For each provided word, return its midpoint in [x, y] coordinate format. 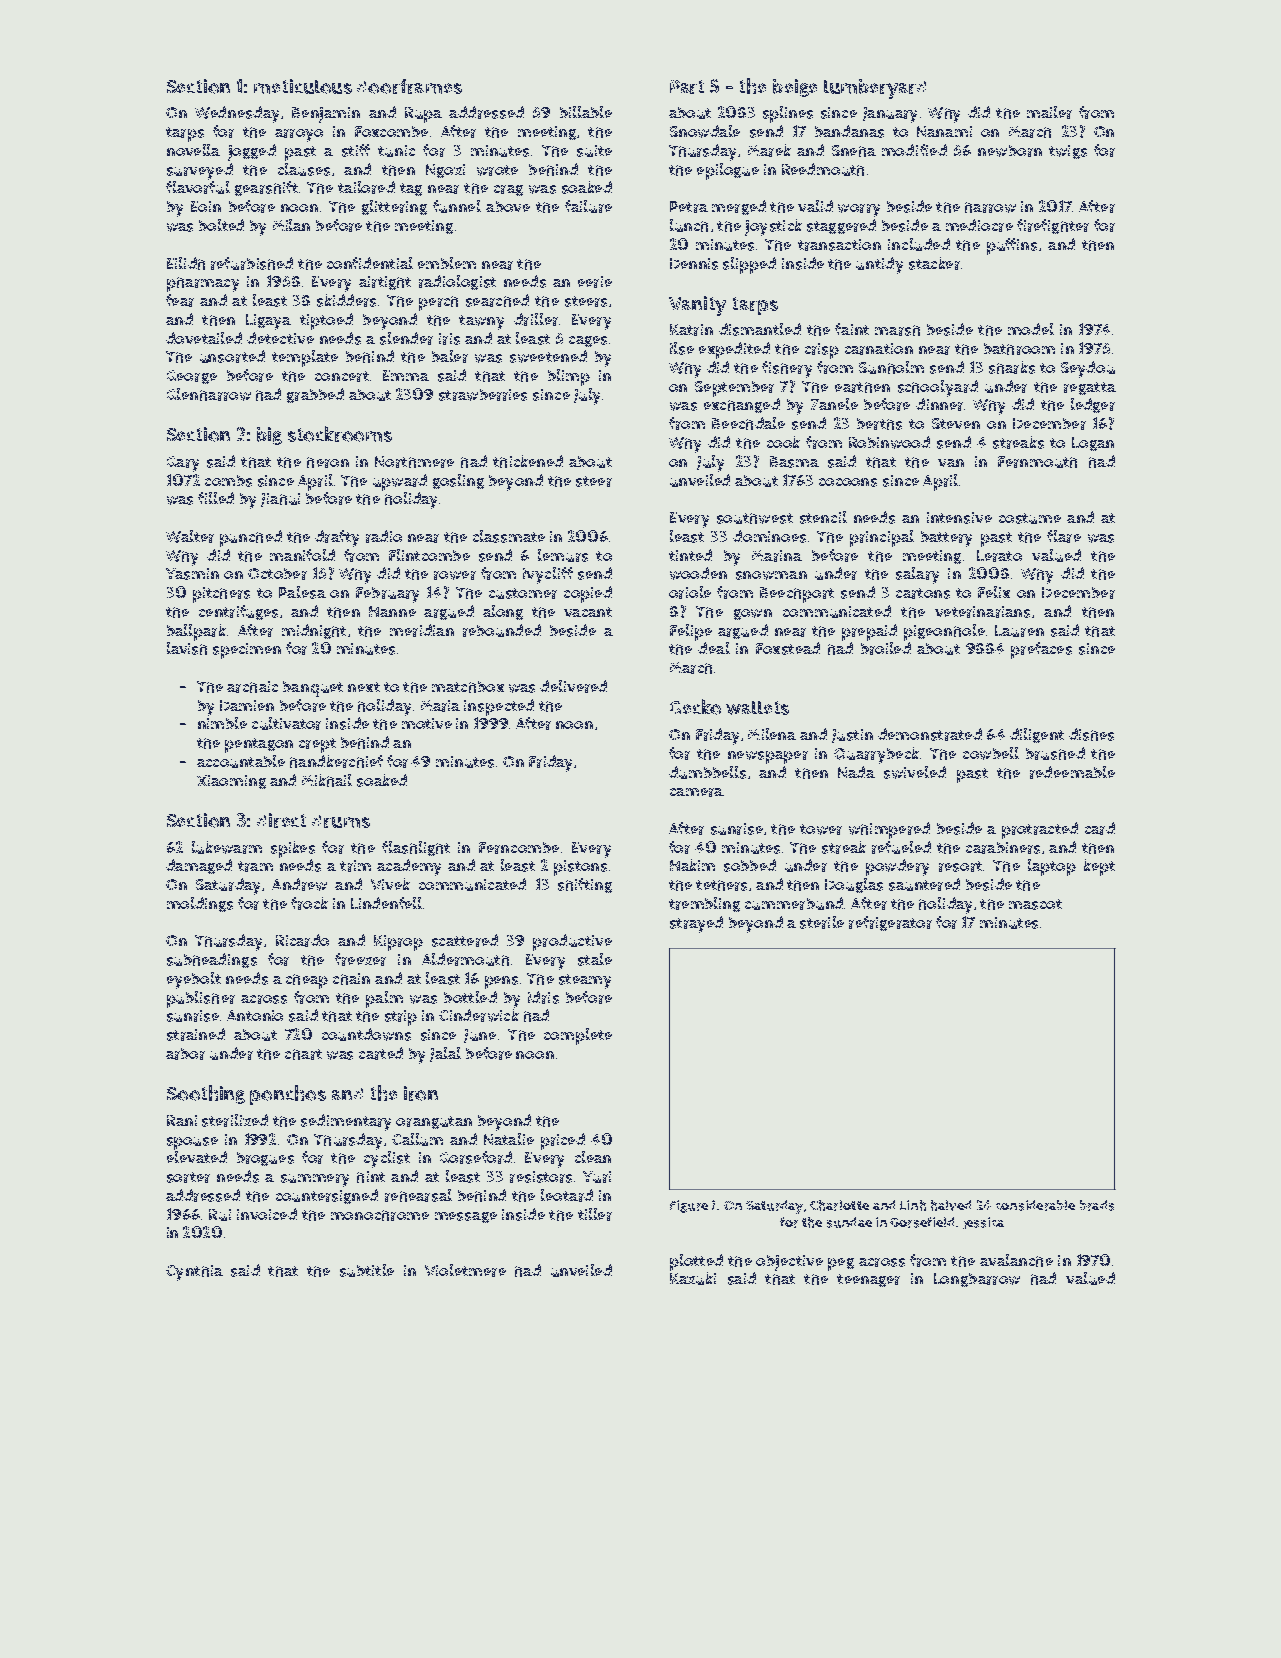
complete [578, 1036]
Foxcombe [391, 131]
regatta [1090, 388]
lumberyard [875, 89]
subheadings [212, 960]
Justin [852, 736]
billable [586, 112]
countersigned [327, 1196]
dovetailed [204, 338]
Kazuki [693, 1278]
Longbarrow [977, 1280]
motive [427, 723]
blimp [569, 377]
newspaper [768, 757]
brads [1097, 1205]
